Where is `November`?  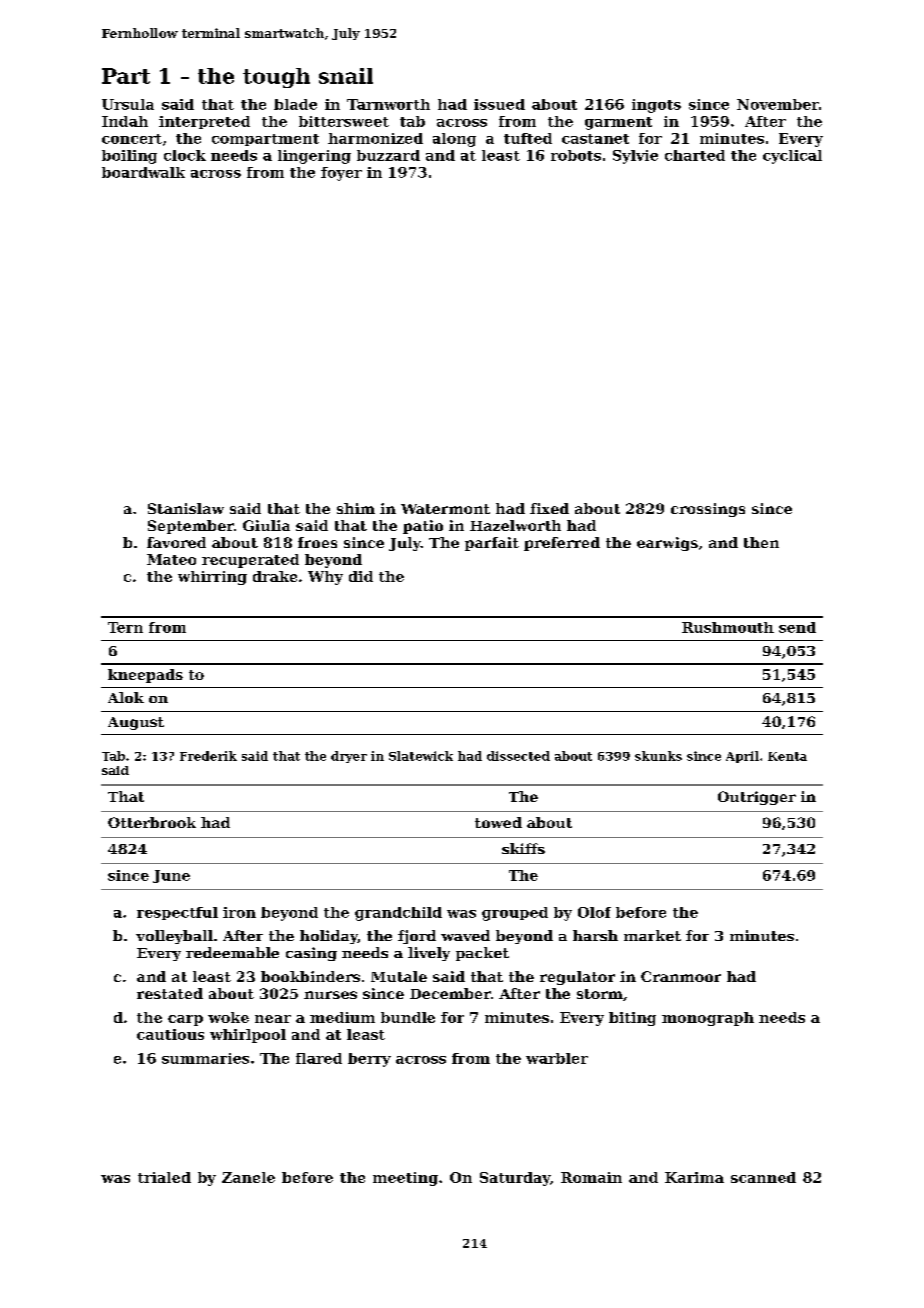 November is located at coordinates (778, 104).
